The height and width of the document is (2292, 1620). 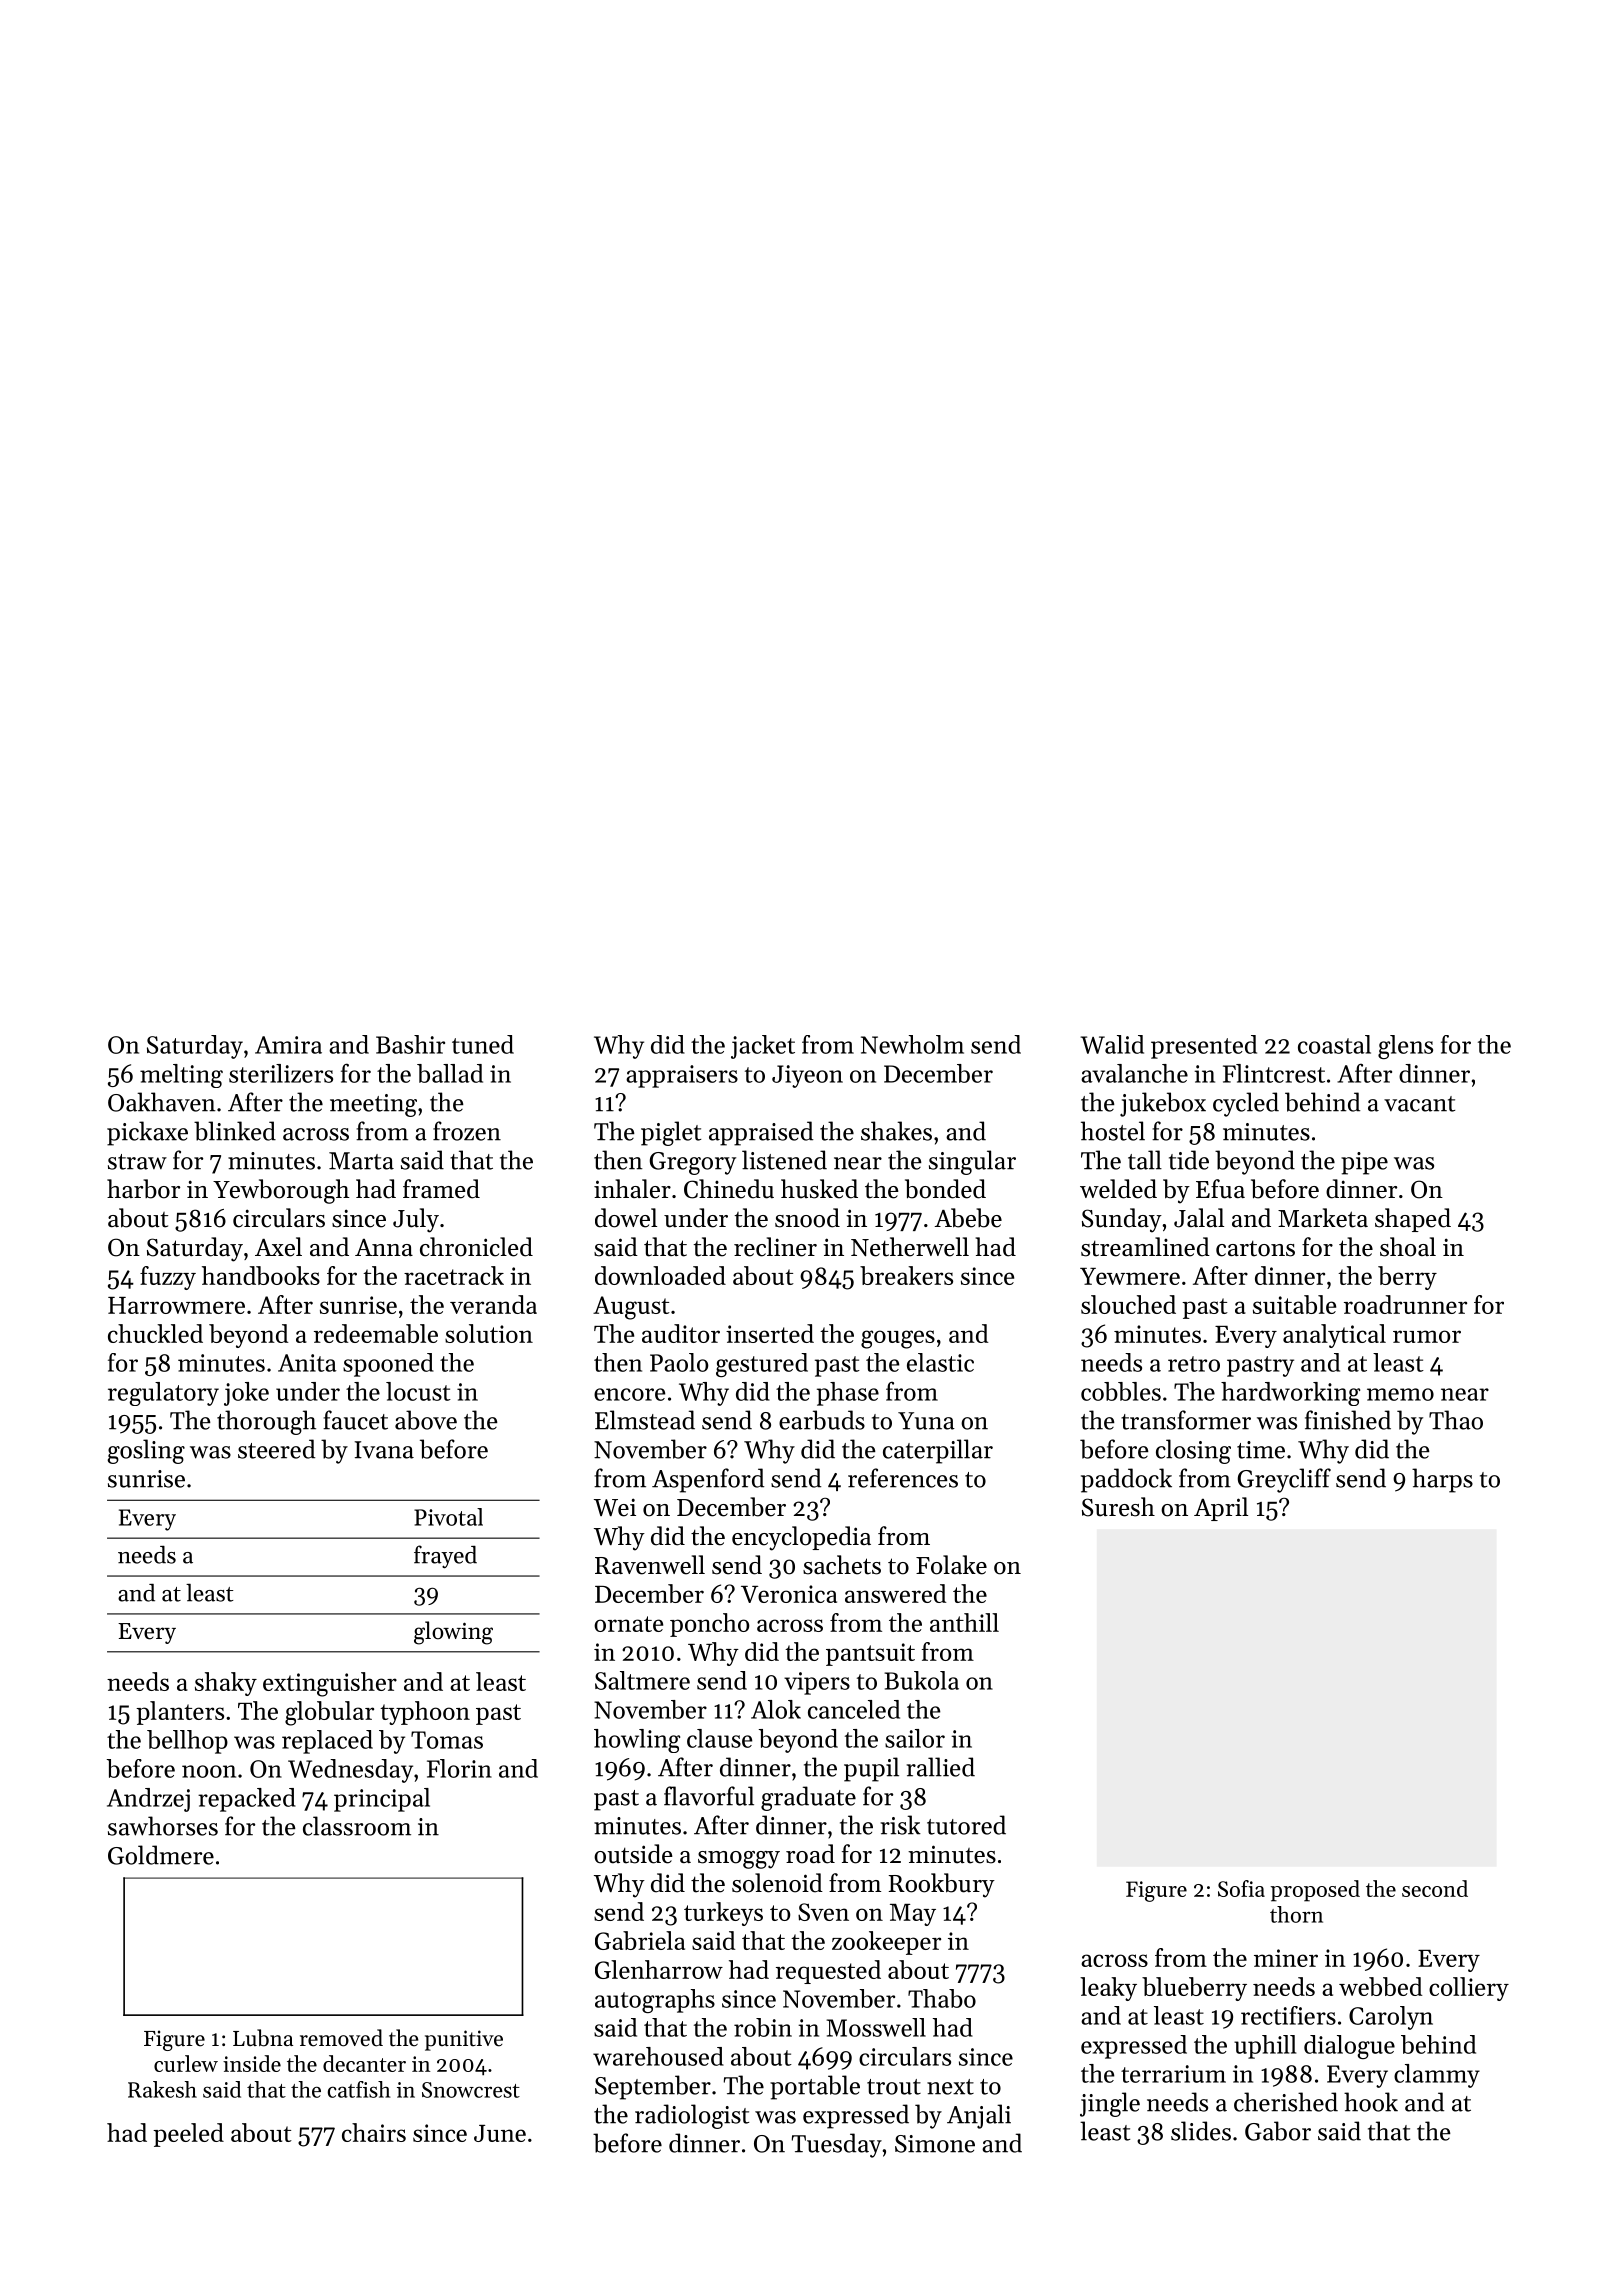 What do you see at coordinates (483, 1044) in the document?
I see `tuned` at bounding box center [483, 1044].
